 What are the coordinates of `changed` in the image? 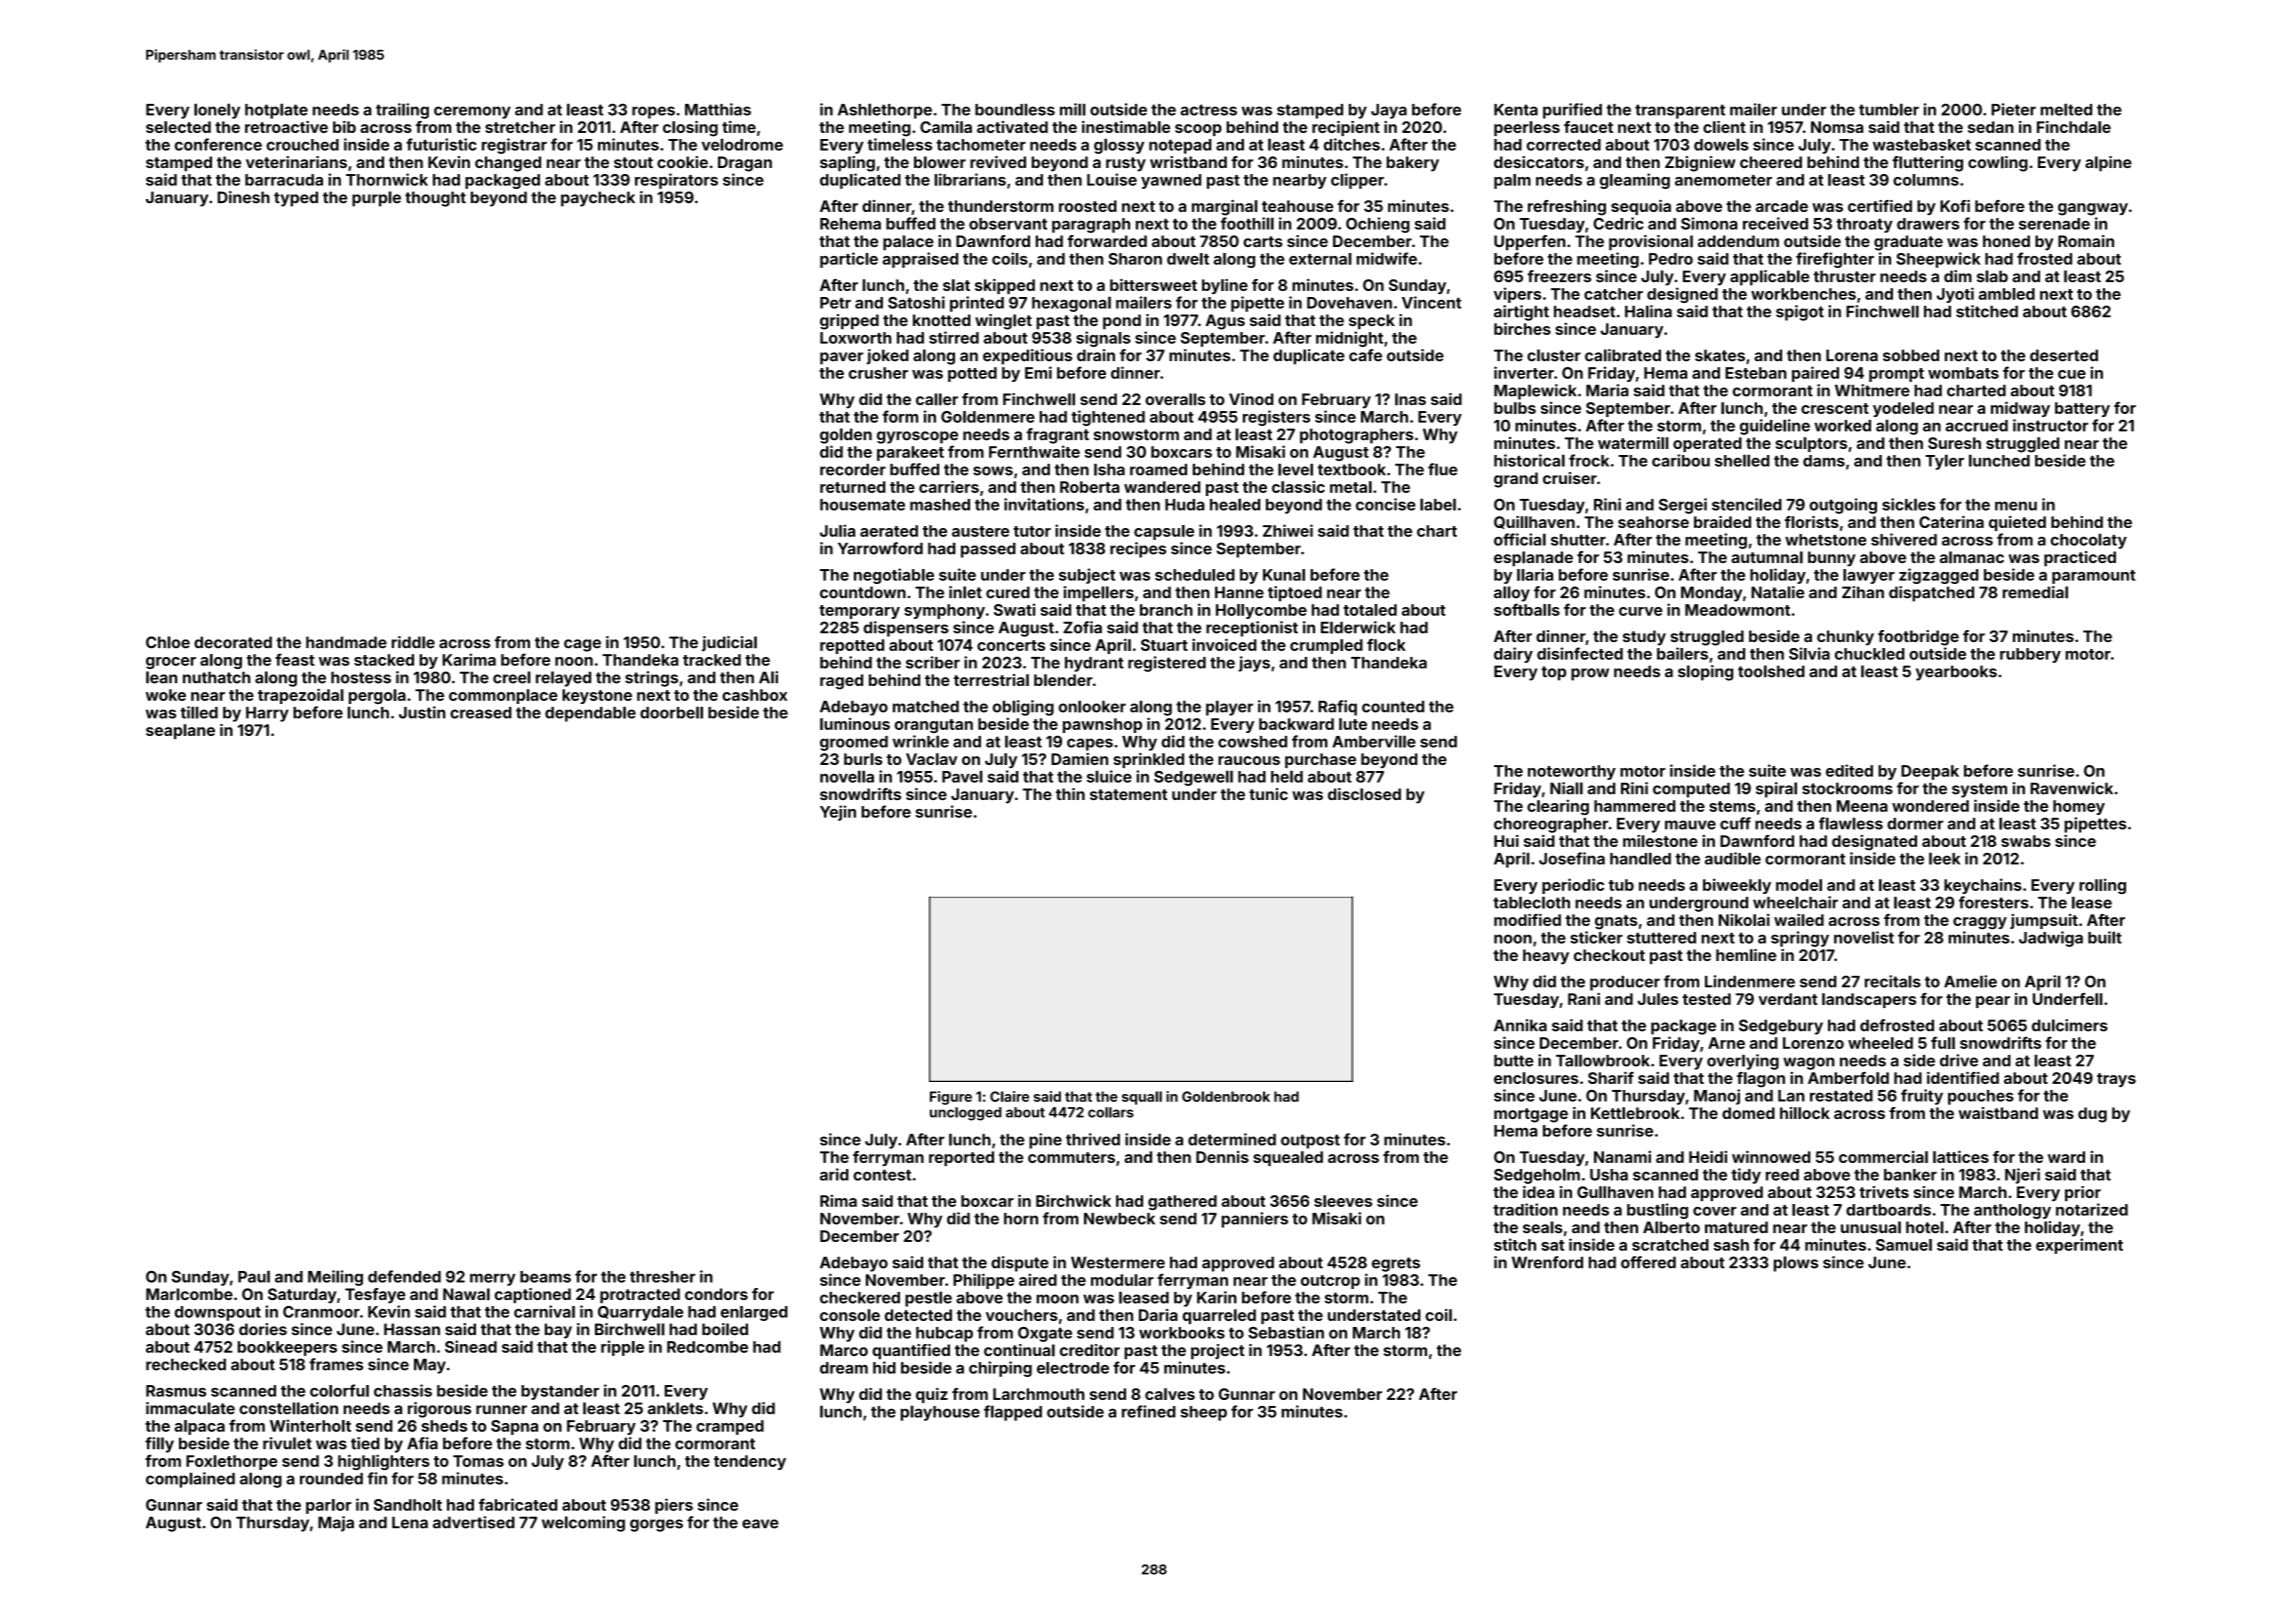 It's located at (508, 164).
